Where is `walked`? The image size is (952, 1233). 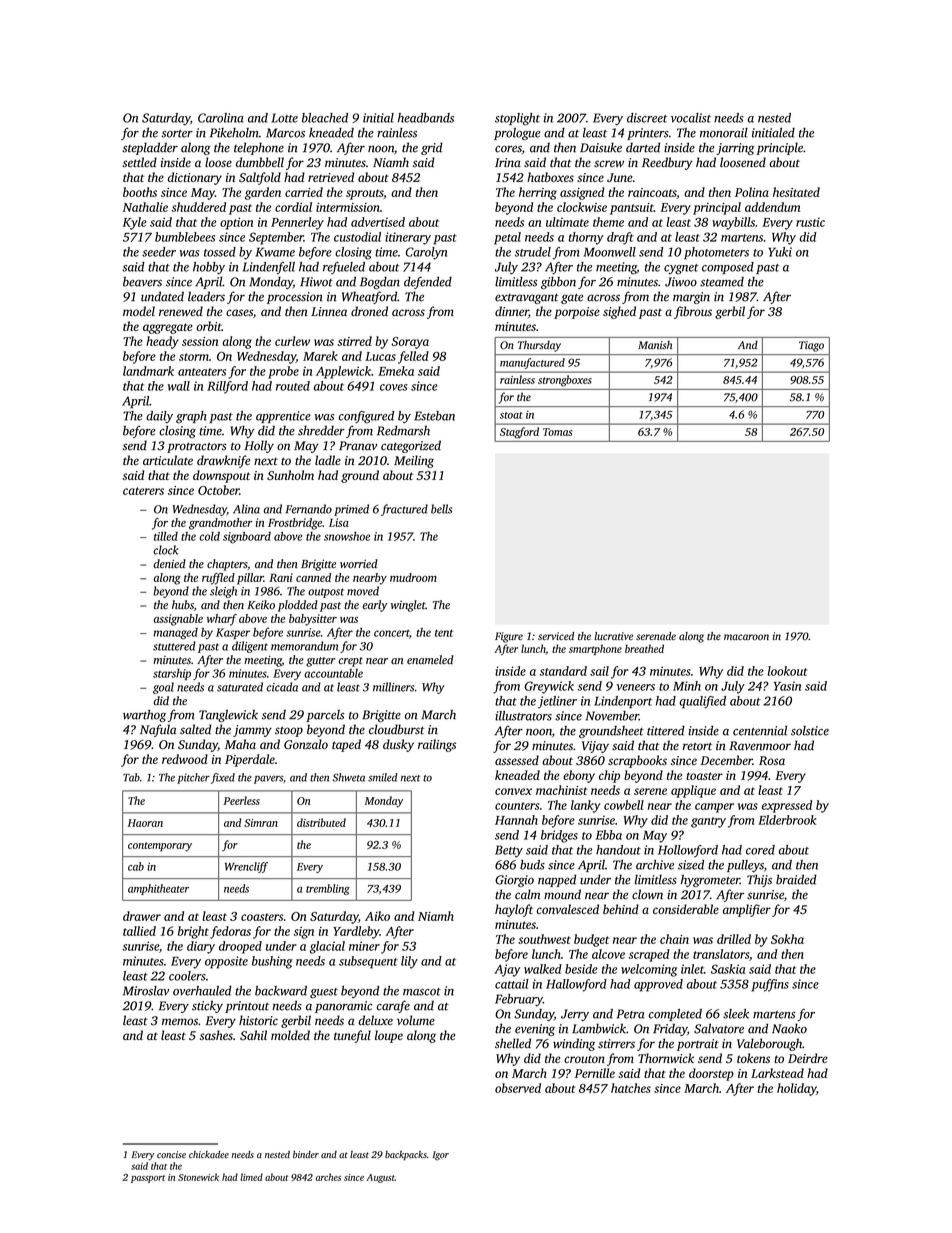
walked is located at coordinates (543, 969).
